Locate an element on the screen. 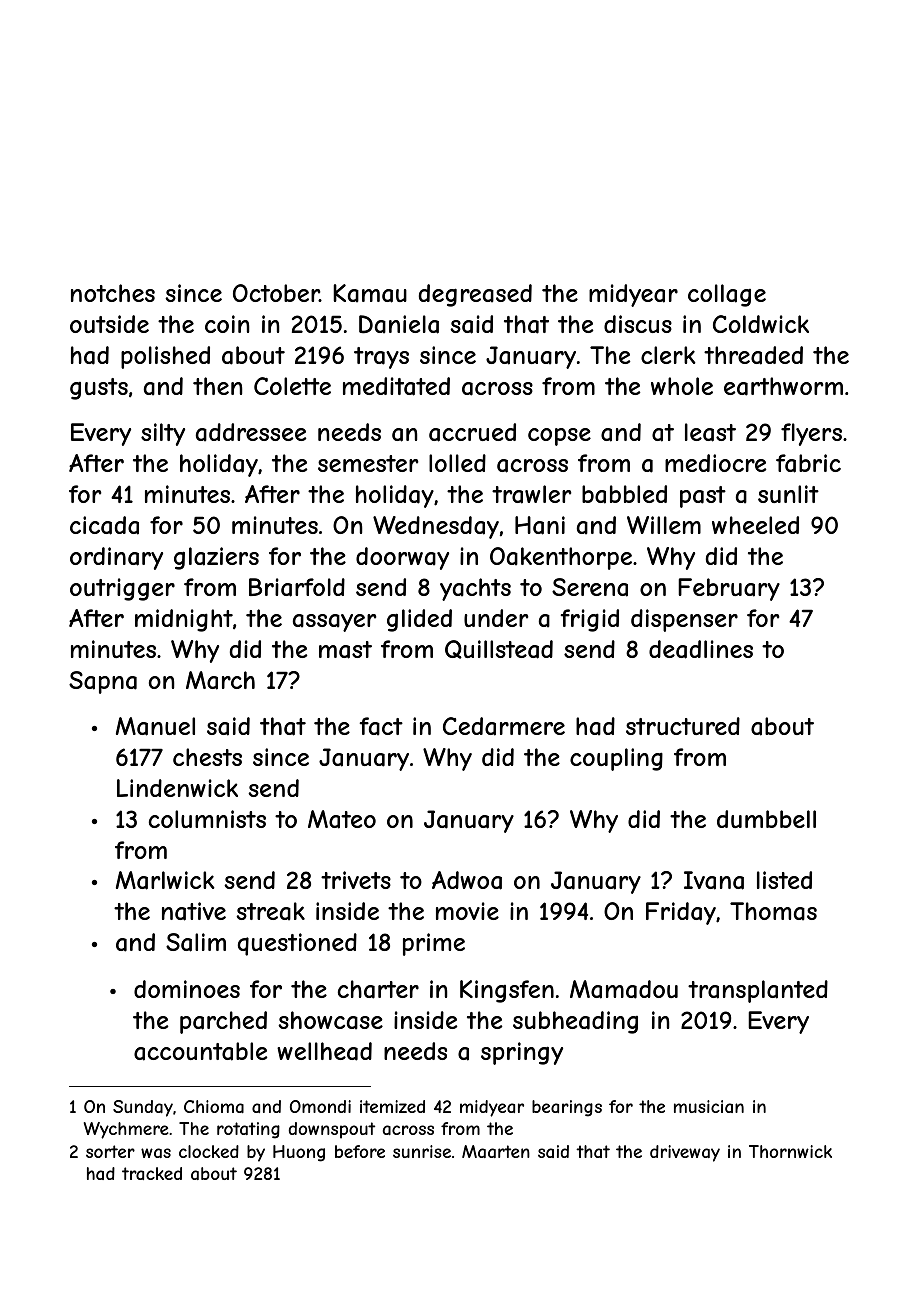 This screenshot has height=1311, width=924. October is located at coordinates (276, 293).
